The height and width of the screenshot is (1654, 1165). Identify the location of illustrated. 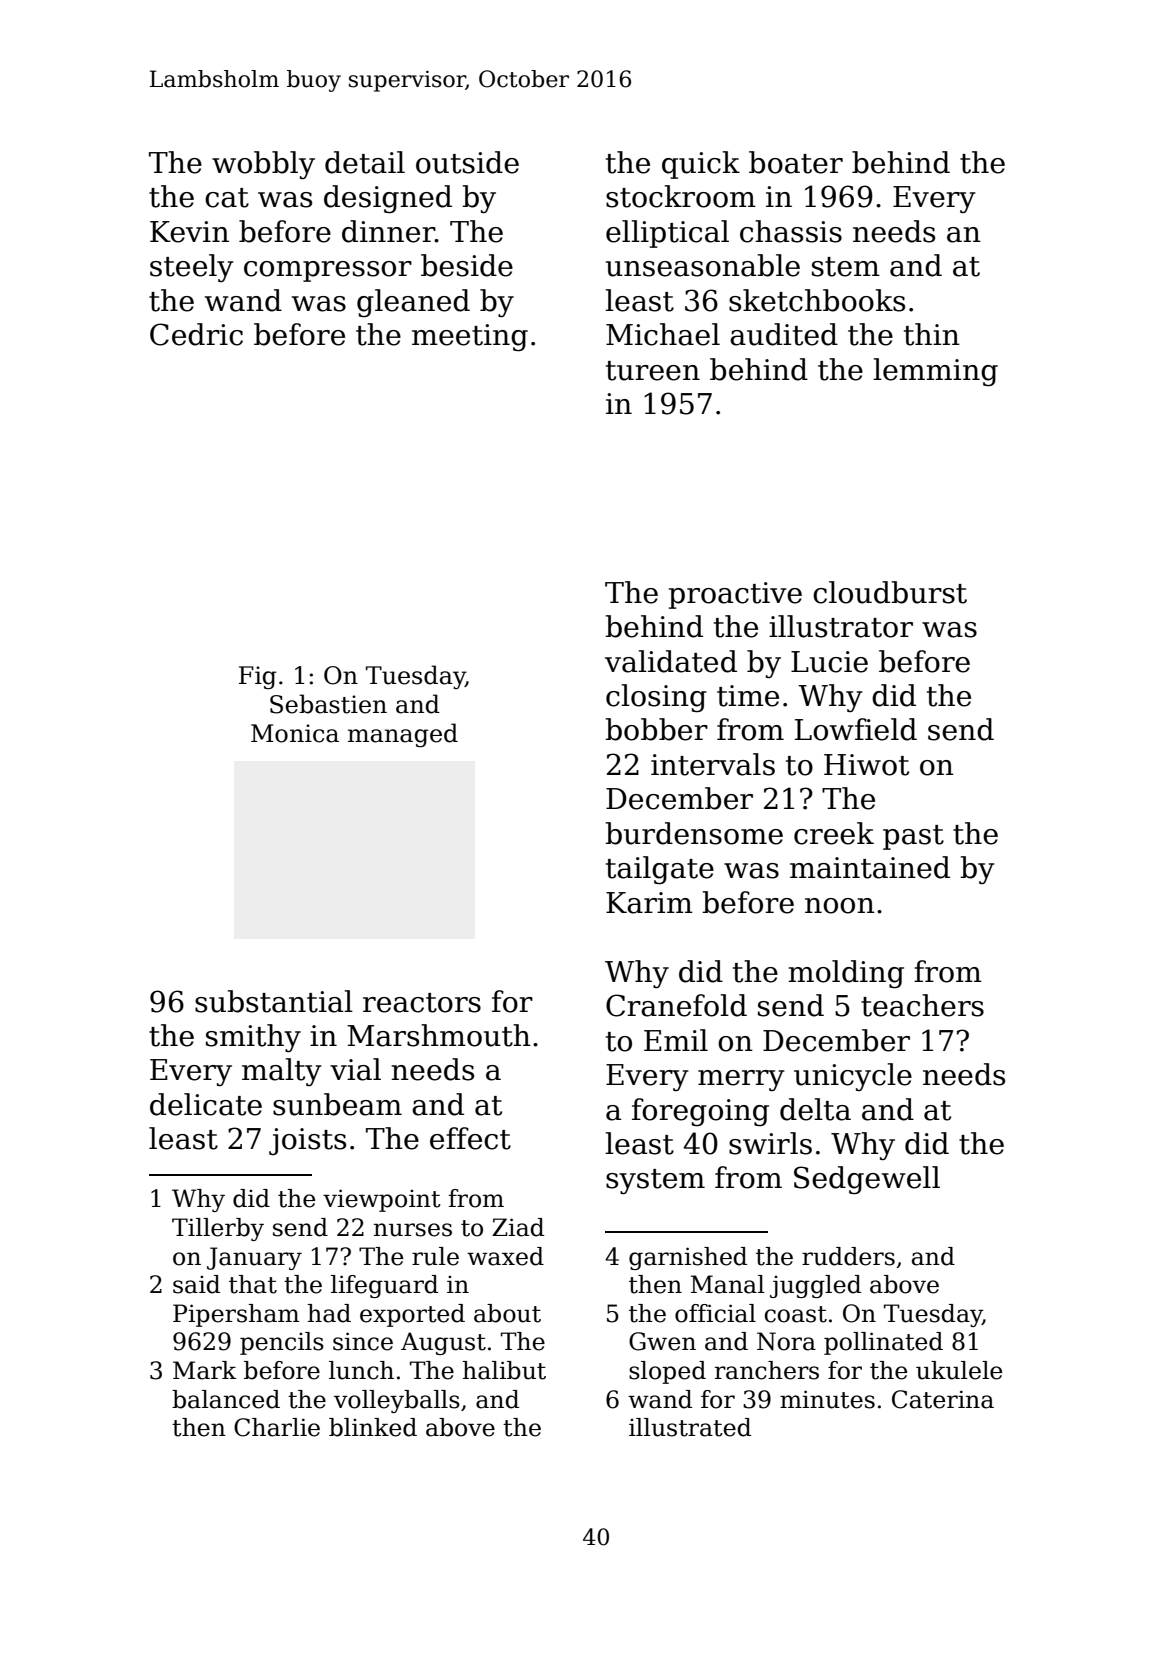
(690, 1427).
